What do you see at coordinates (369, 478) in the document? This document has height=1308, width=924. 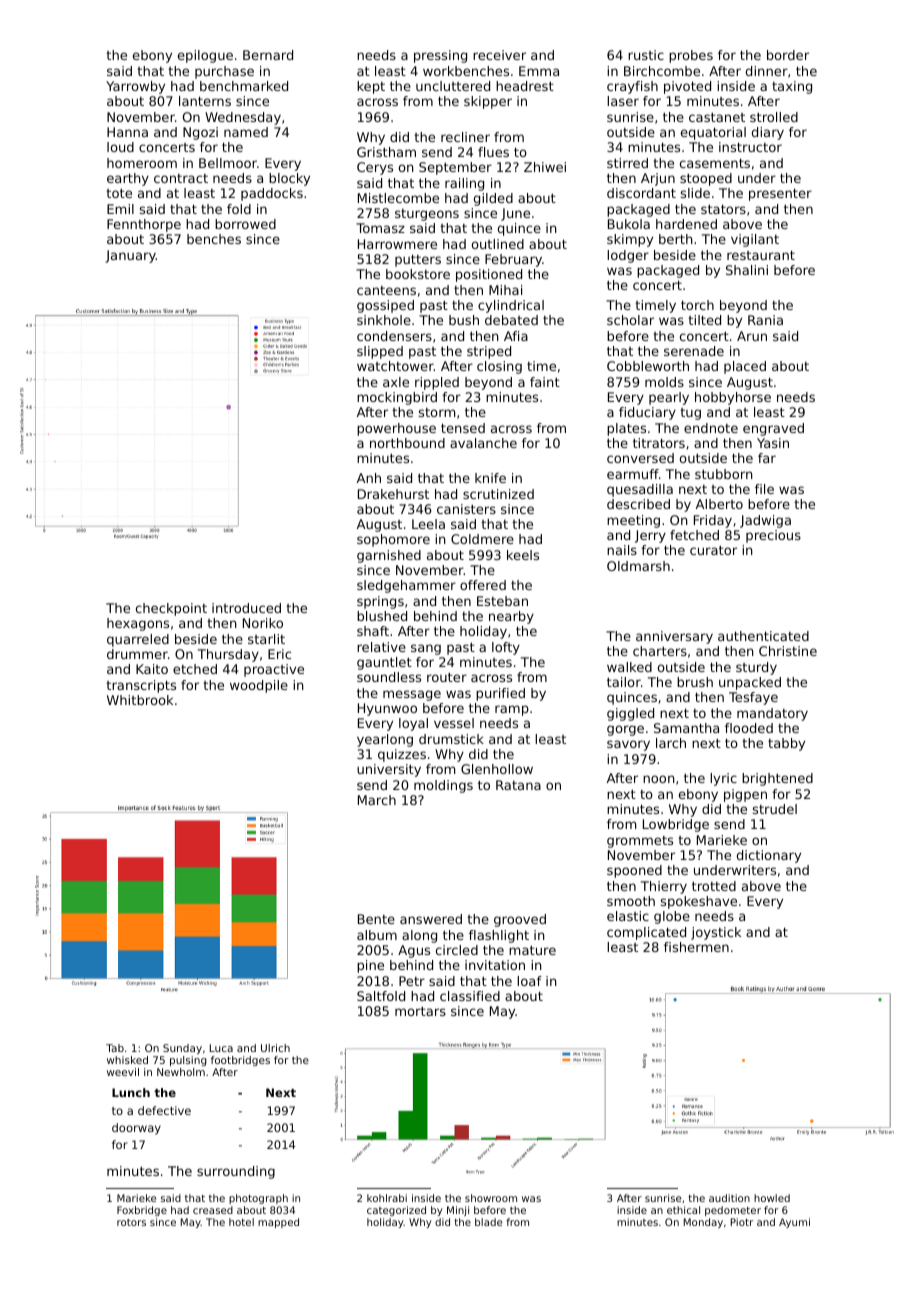 I see `Anh` at bounding box center [369, 478].
